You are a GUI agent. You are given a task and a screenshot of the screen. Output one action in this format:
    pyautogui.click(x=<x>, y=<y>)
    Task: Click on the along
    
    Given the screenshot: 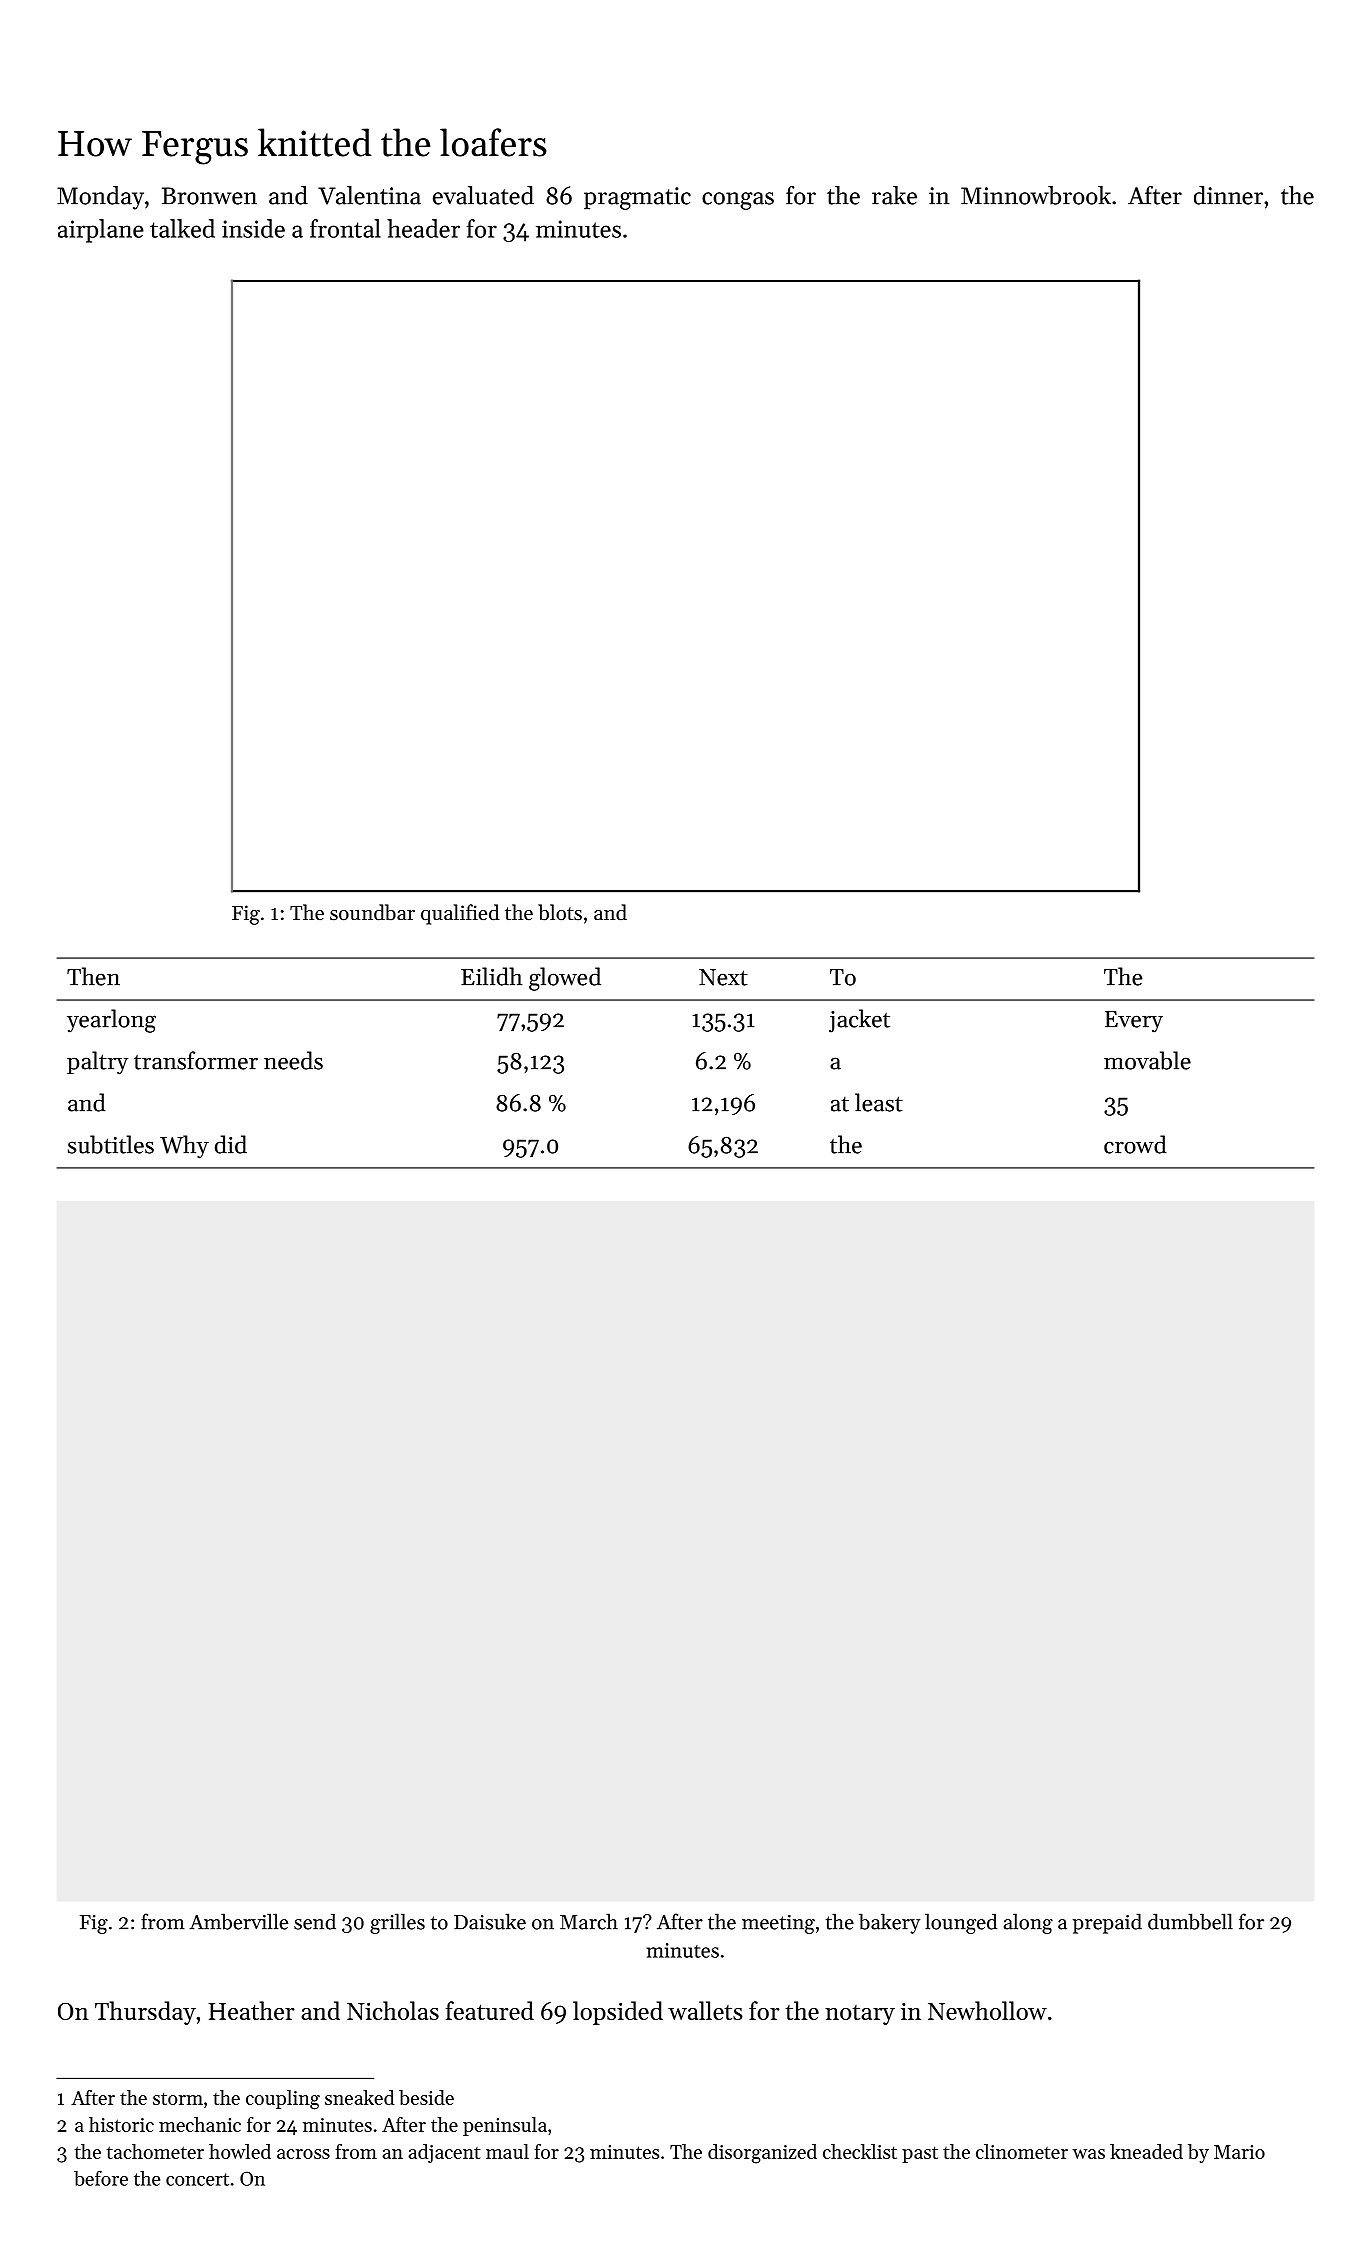 What is the action you would take?
    pyautogui.click(x=1028, y=1923)
